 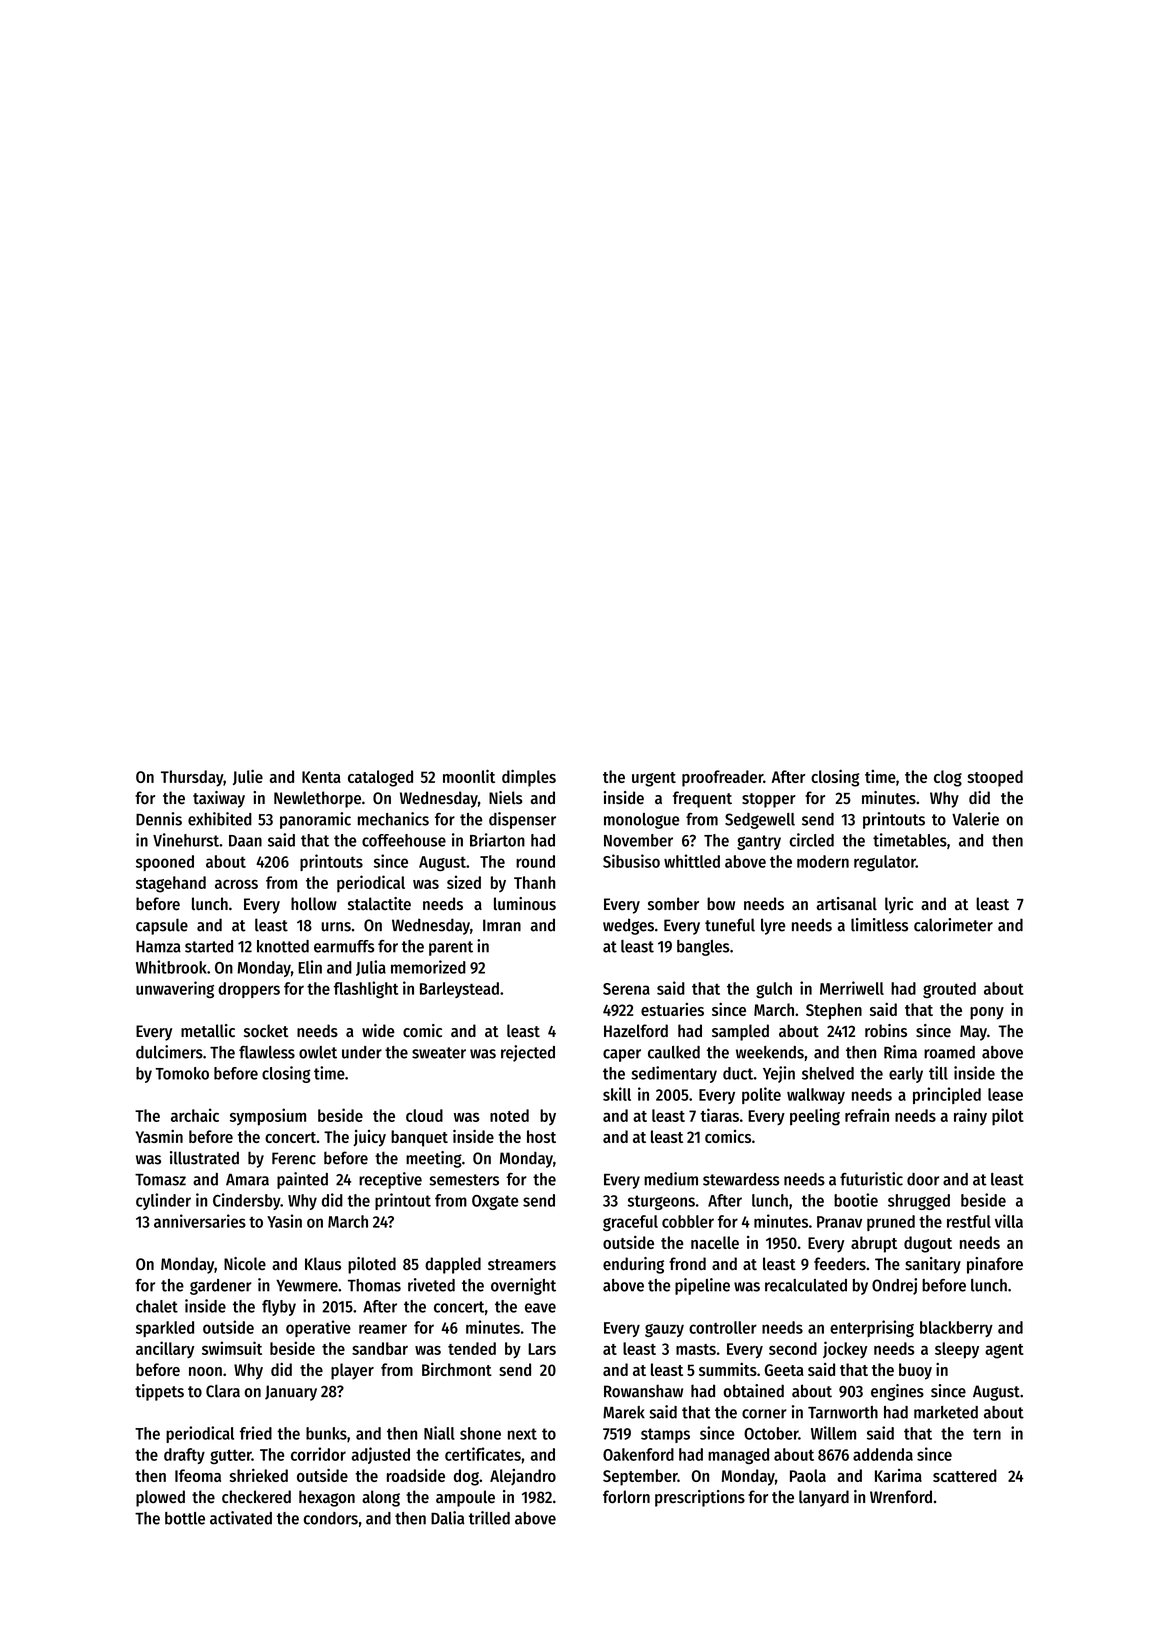 What do you see at coordinates (643, 1391) in the screenshot?
I see `Rowanshaw` at bounding box center [643, 1391].
